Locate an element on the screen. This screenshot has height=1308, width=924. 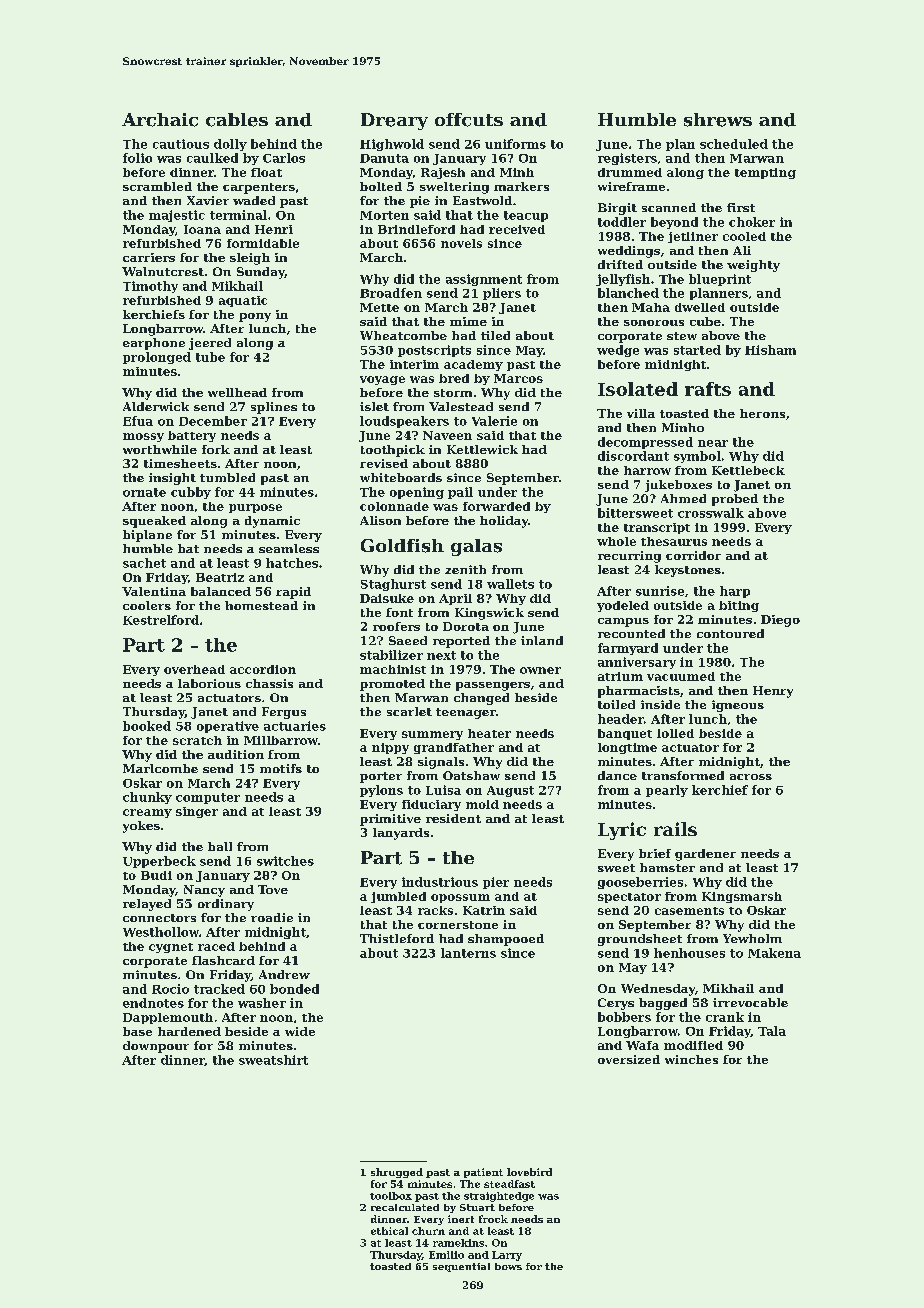
ethical is located at coordinates (389, 1231).
